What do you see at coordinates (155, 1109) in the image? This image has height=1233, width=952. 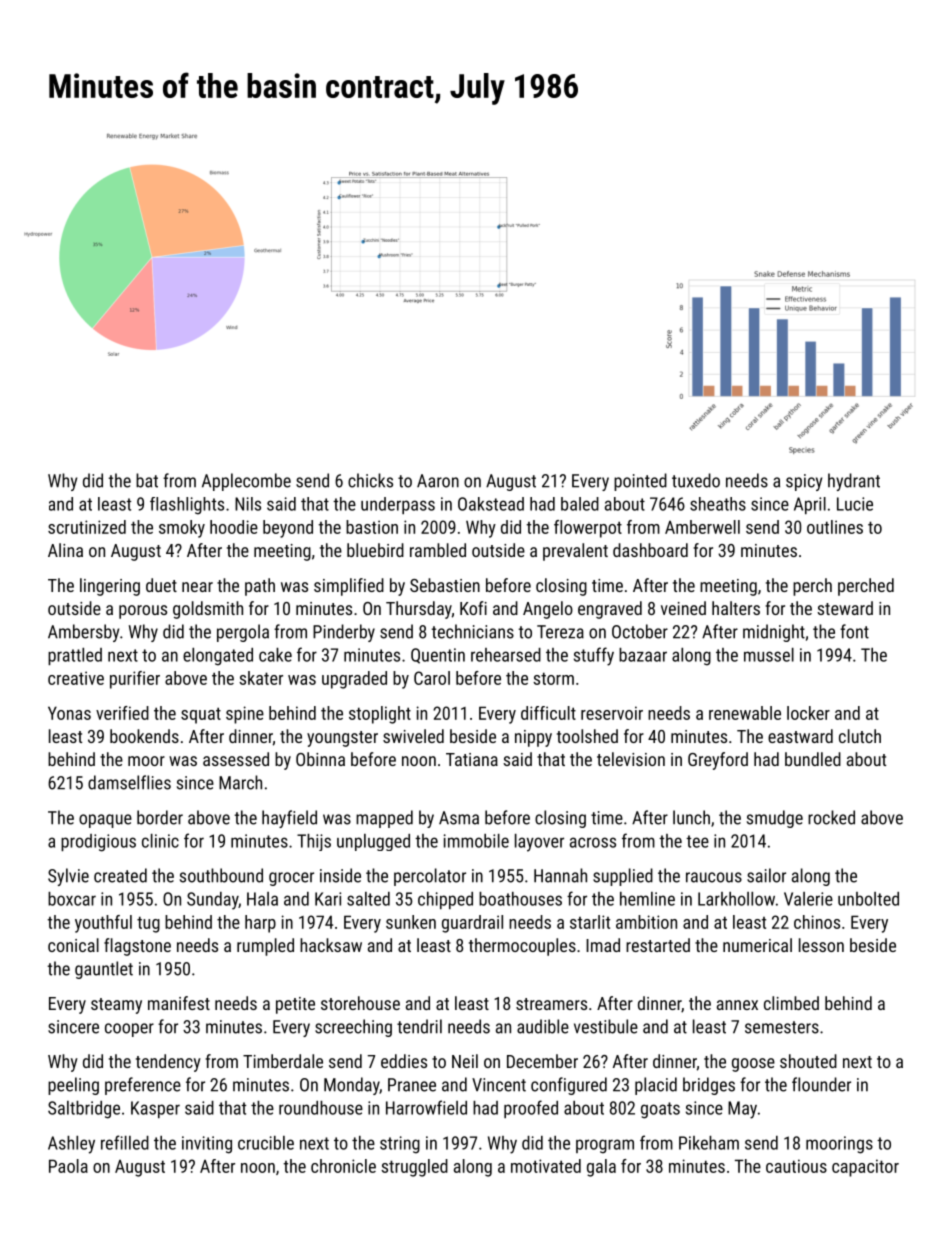 I see `Kasper` at bounding box center [155, 1109].
